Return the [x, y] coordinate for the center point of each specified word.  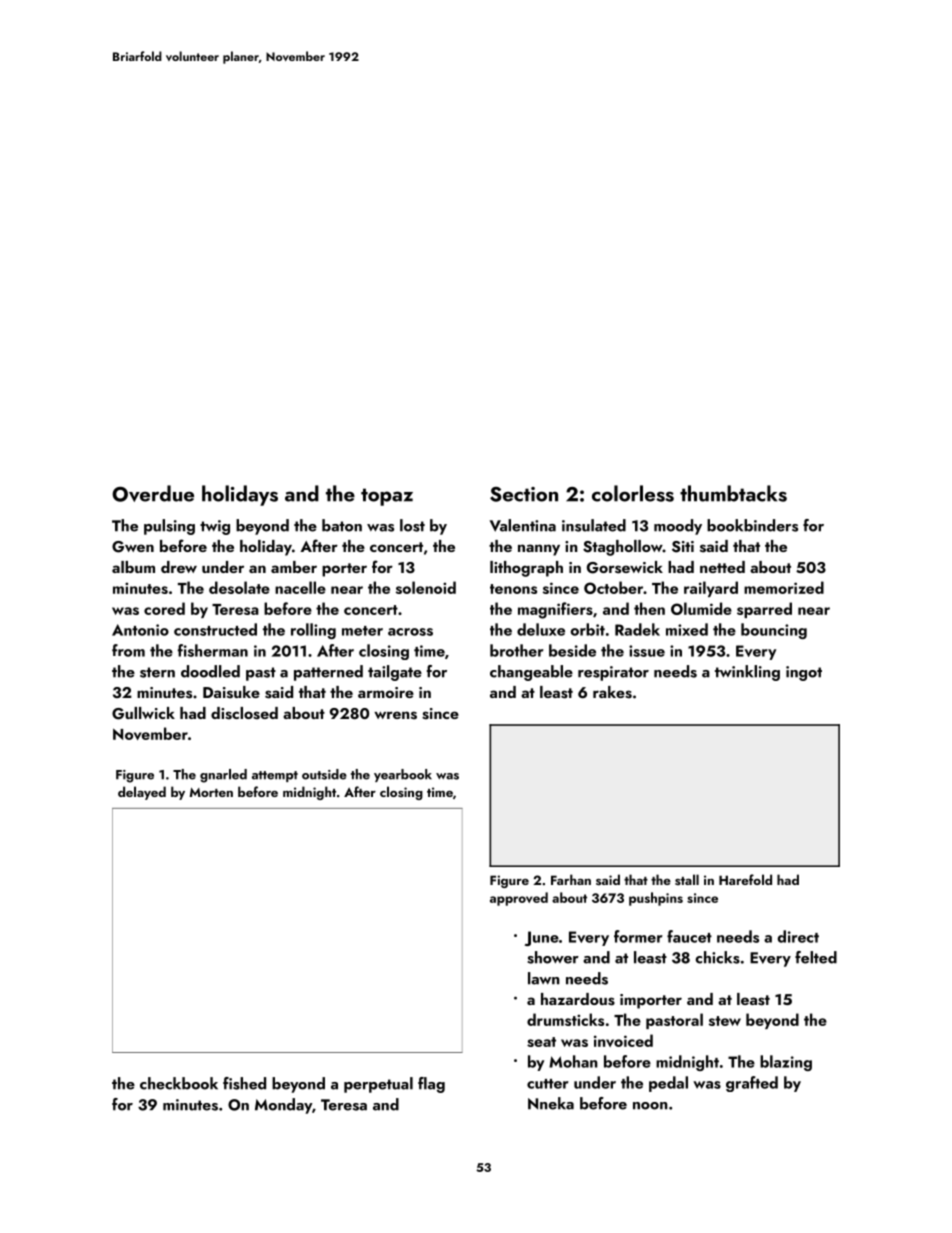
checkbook [179, 1083]
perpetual [378, 1085]
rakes [612, 692]
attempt [275, 776]
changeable [531, 673]
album [133, 567]
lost [412, 525]
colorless [633, 493]
